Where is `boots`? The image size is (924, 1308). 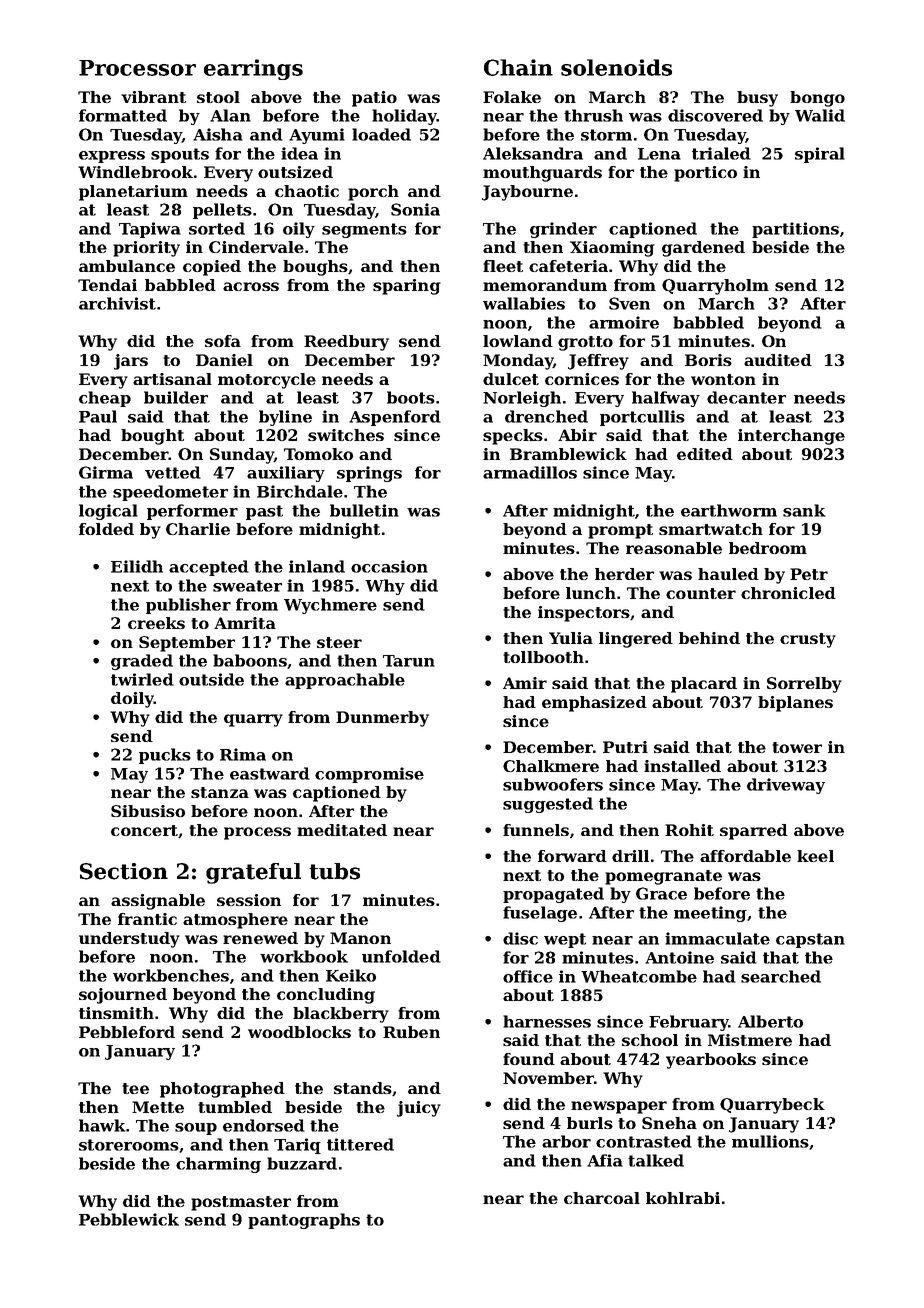 boots is located at coordinates (411, 397).
